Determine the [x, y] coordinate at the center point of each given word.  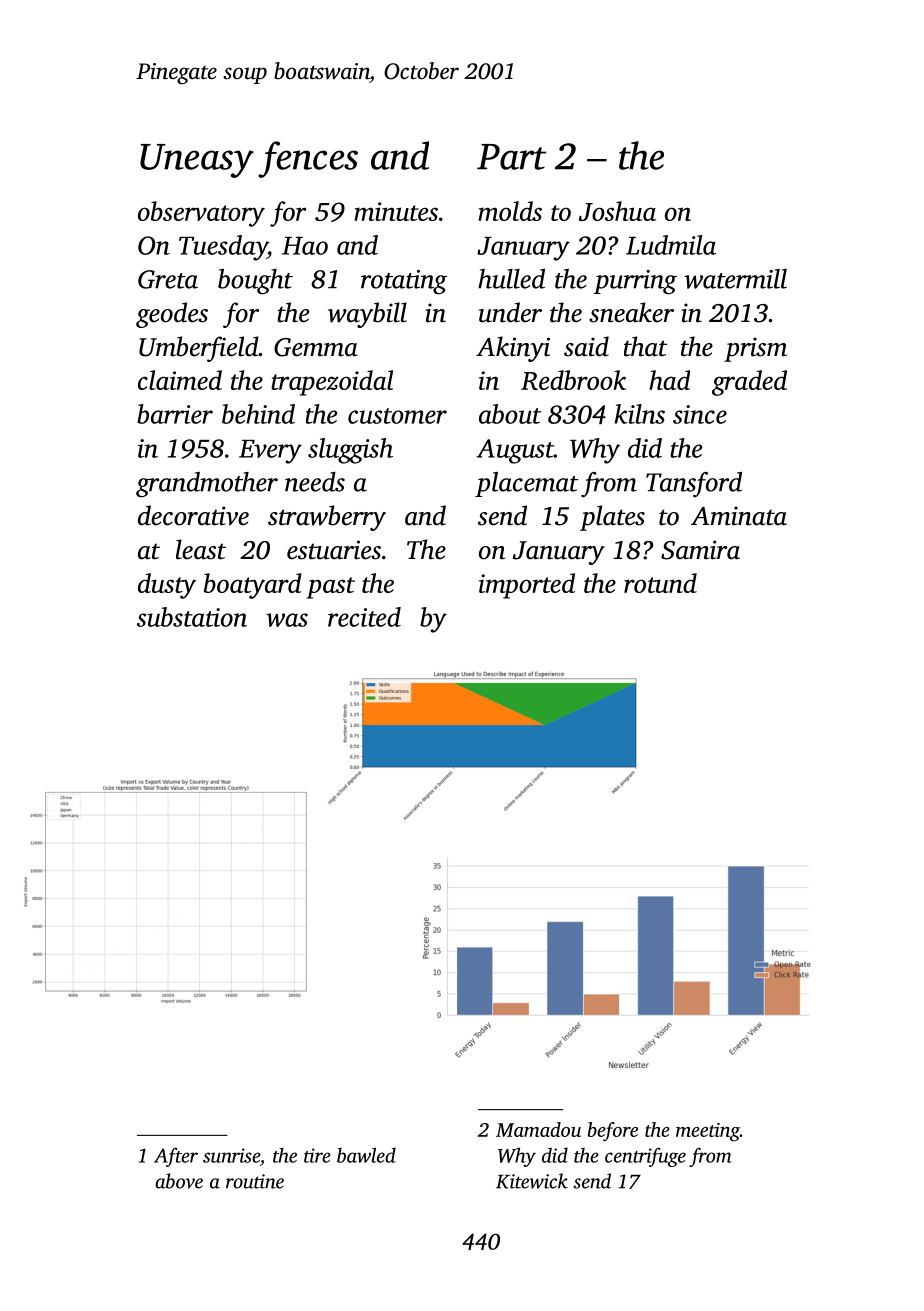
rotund [660, 583]
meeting [708, 1132]
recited [364, 617]
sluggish [350, 451]
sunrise [231, 1155]
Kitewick [532, 1181]
